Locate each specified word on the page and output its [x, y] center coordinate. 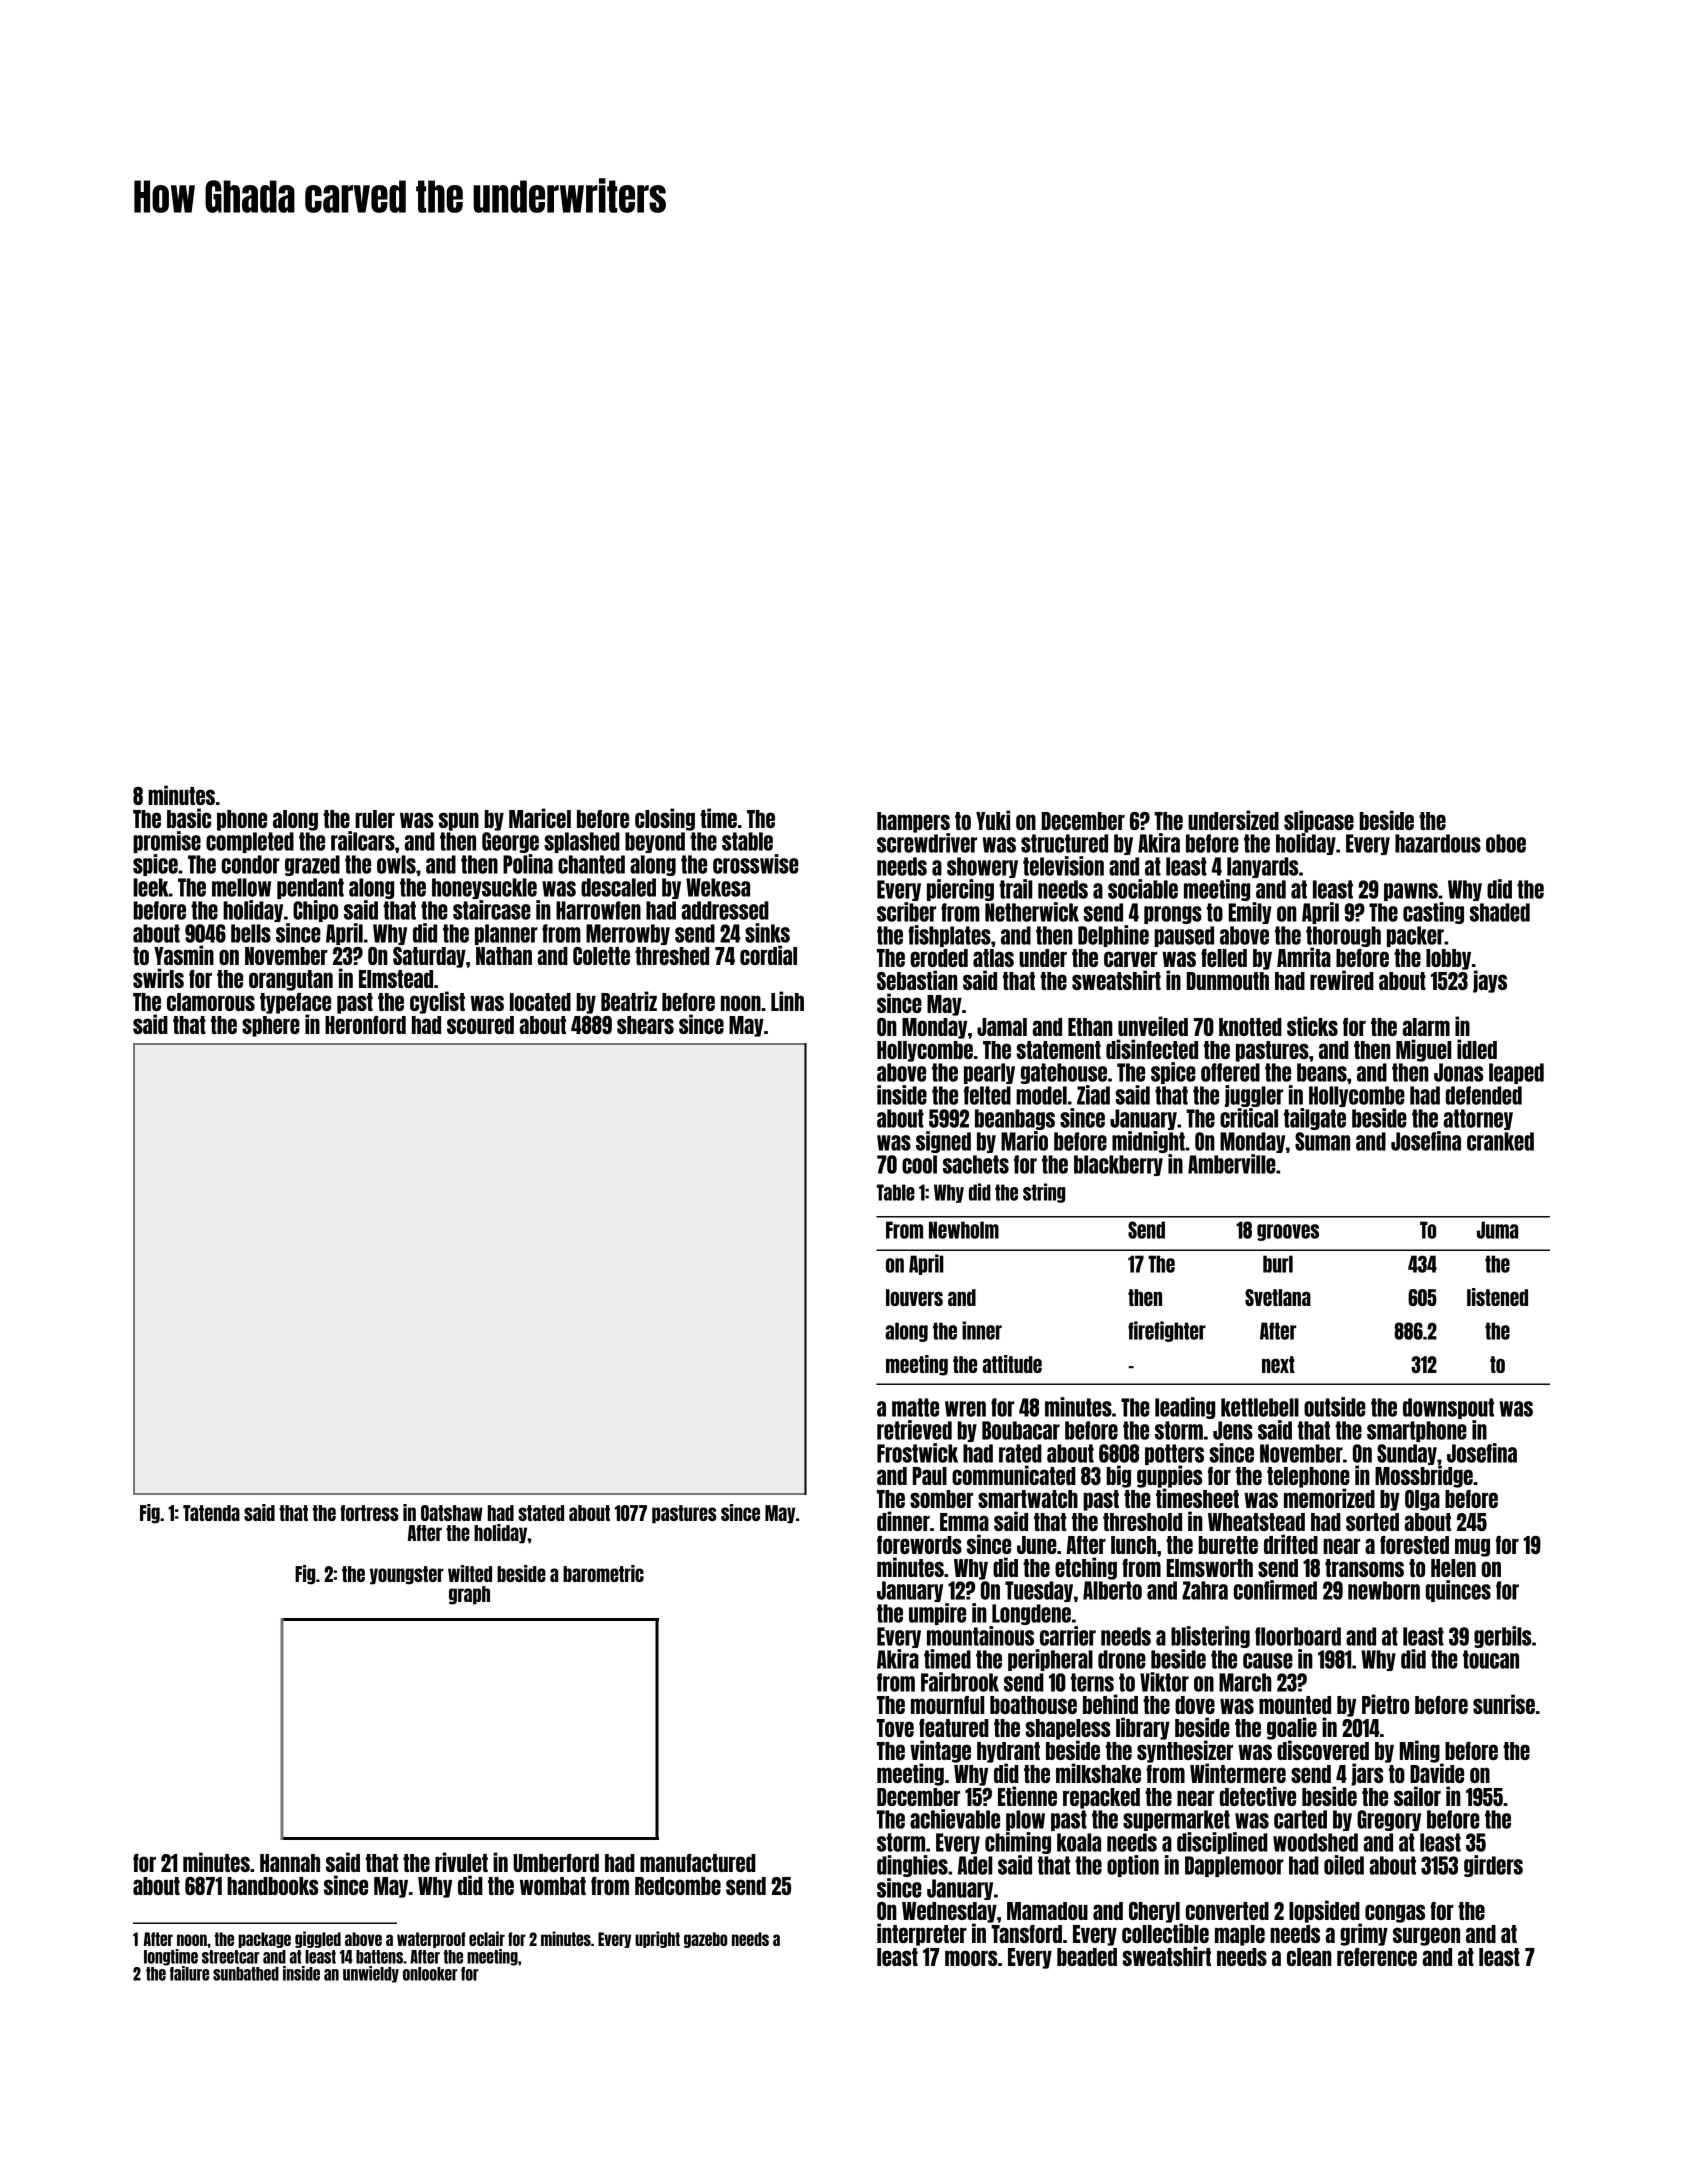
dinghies [912, 1866]
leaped [1516, 1073]
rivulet [461, 1862]
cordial [768, 955]
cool [919, 1164]
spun [459, 821]
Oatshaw [452, 1513]
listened [1497, 1297]
